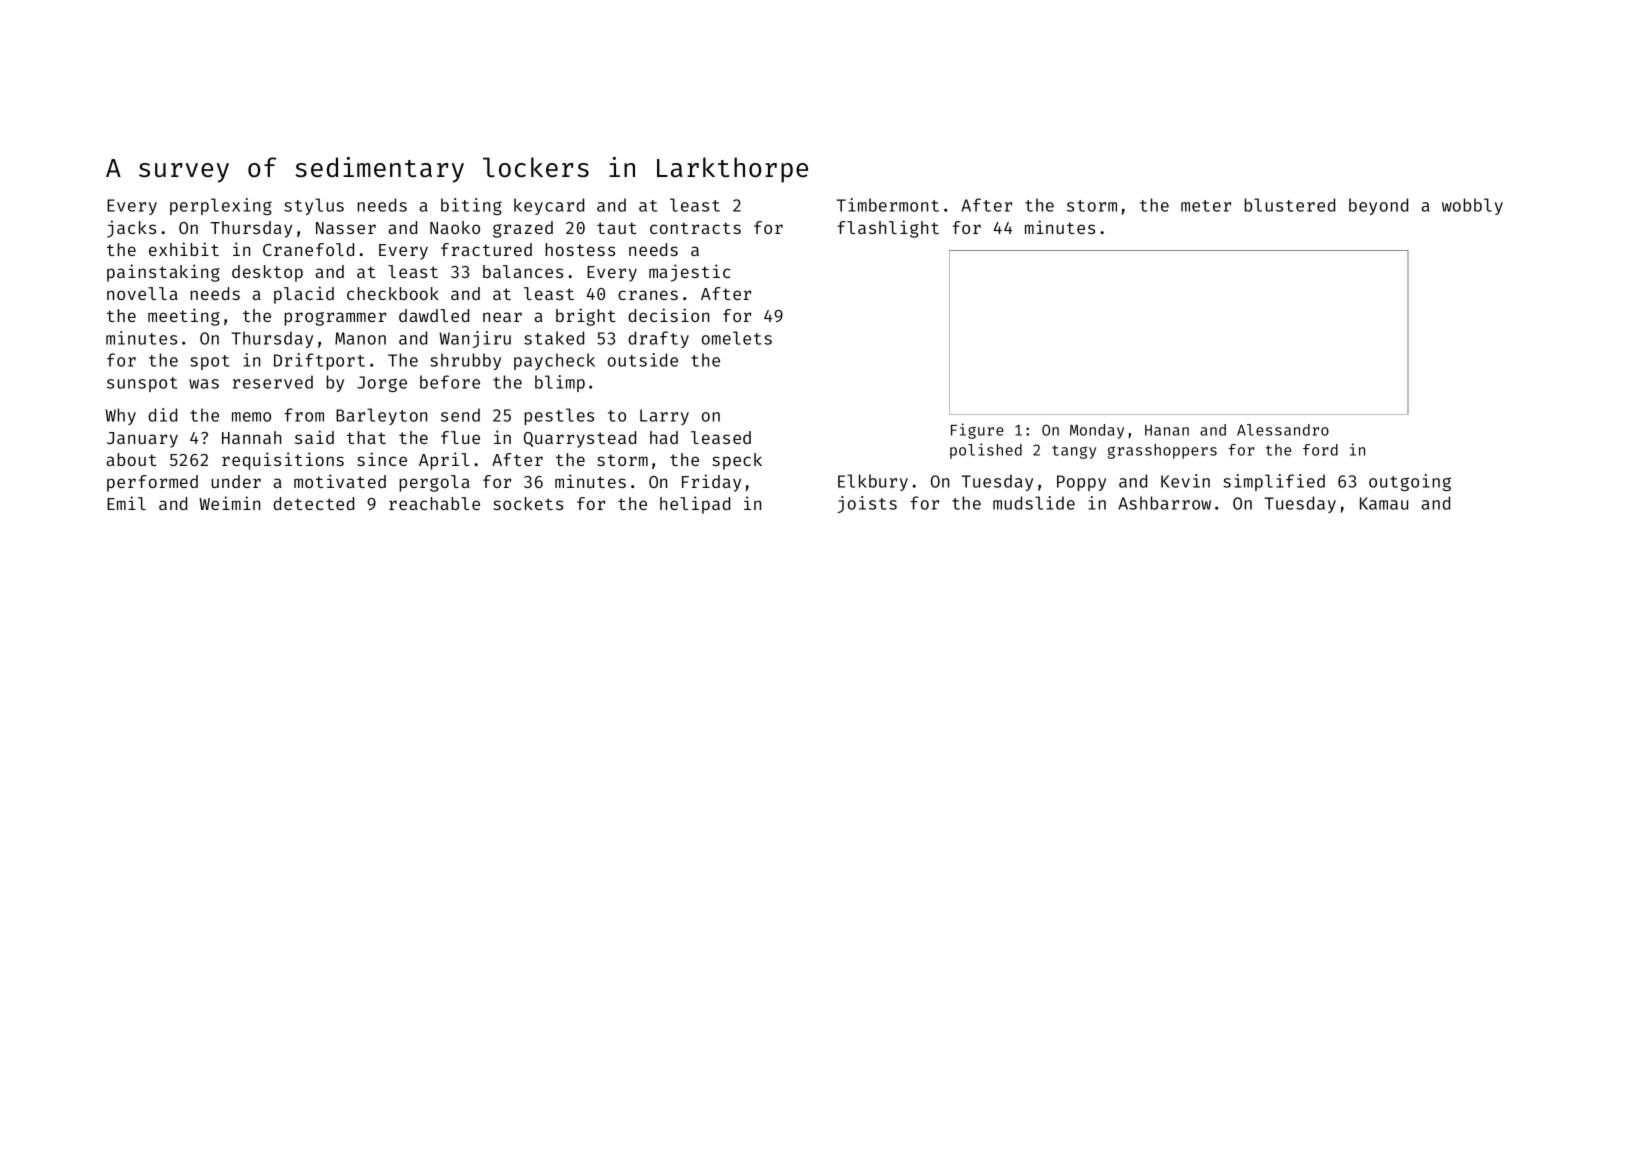 This screenshot has width=1627, height=1151. Describe the element at coordinates (737, 461) in the screenshot. I see `speck` at that location.
